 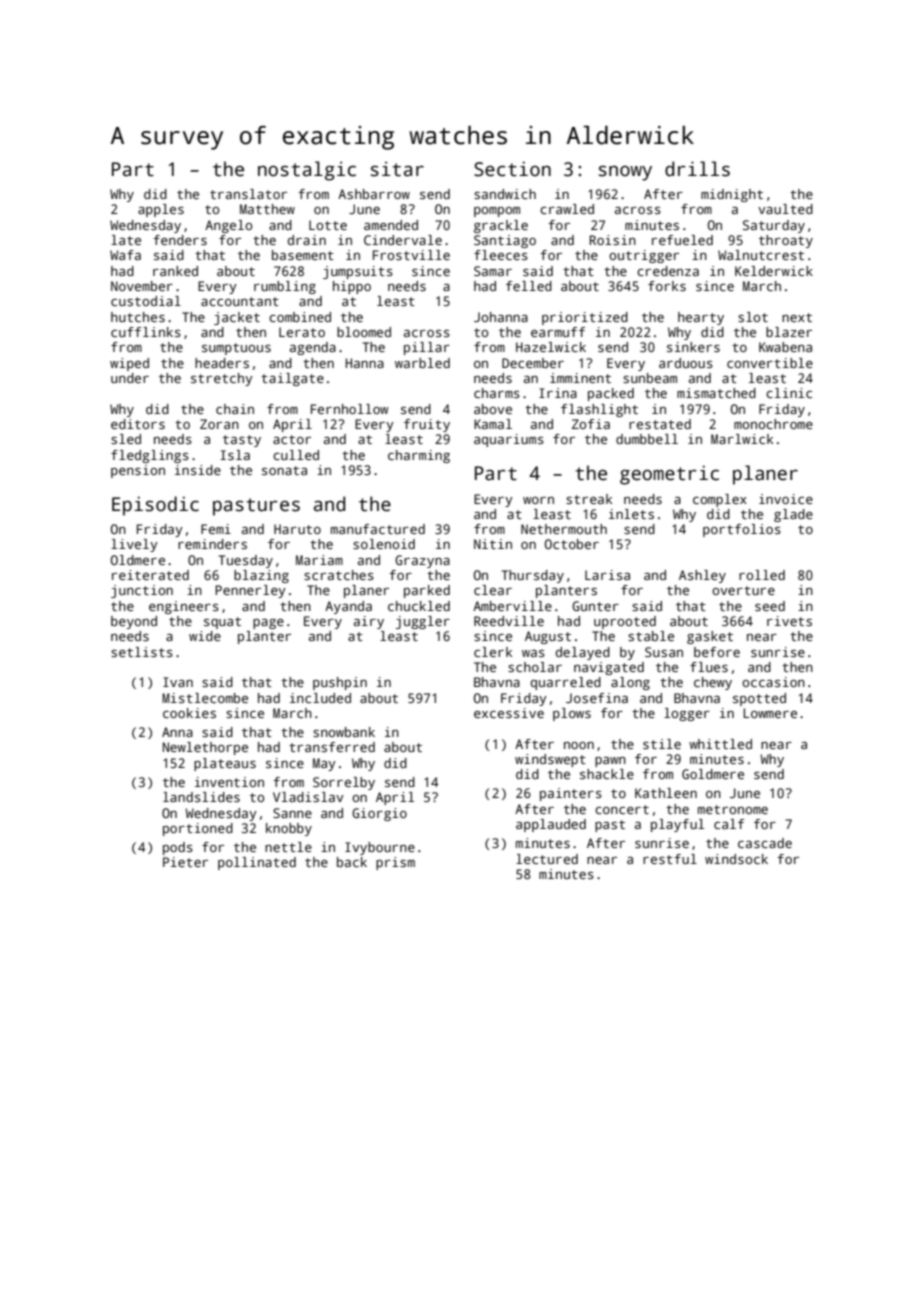 I want to click on delayed, so click(x=583, y=653).
